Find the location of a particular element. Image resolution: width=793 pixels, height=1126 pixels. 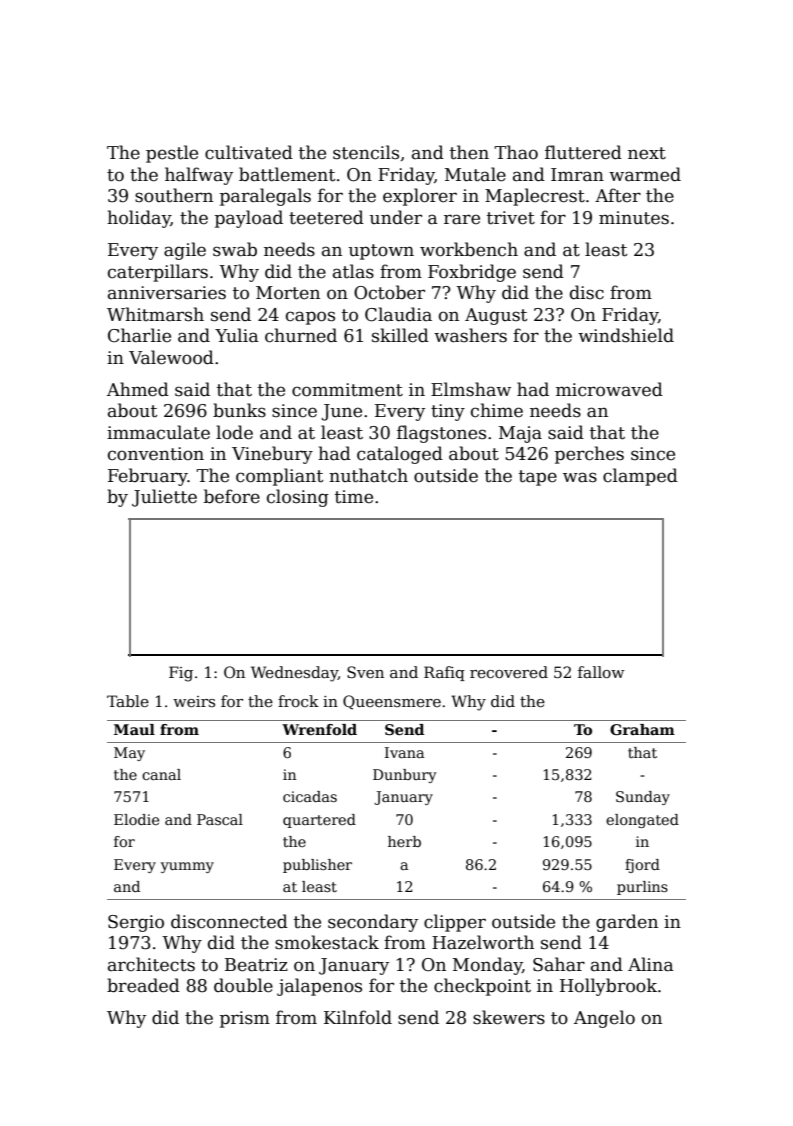

washers is located at coordinates (470, 335).
